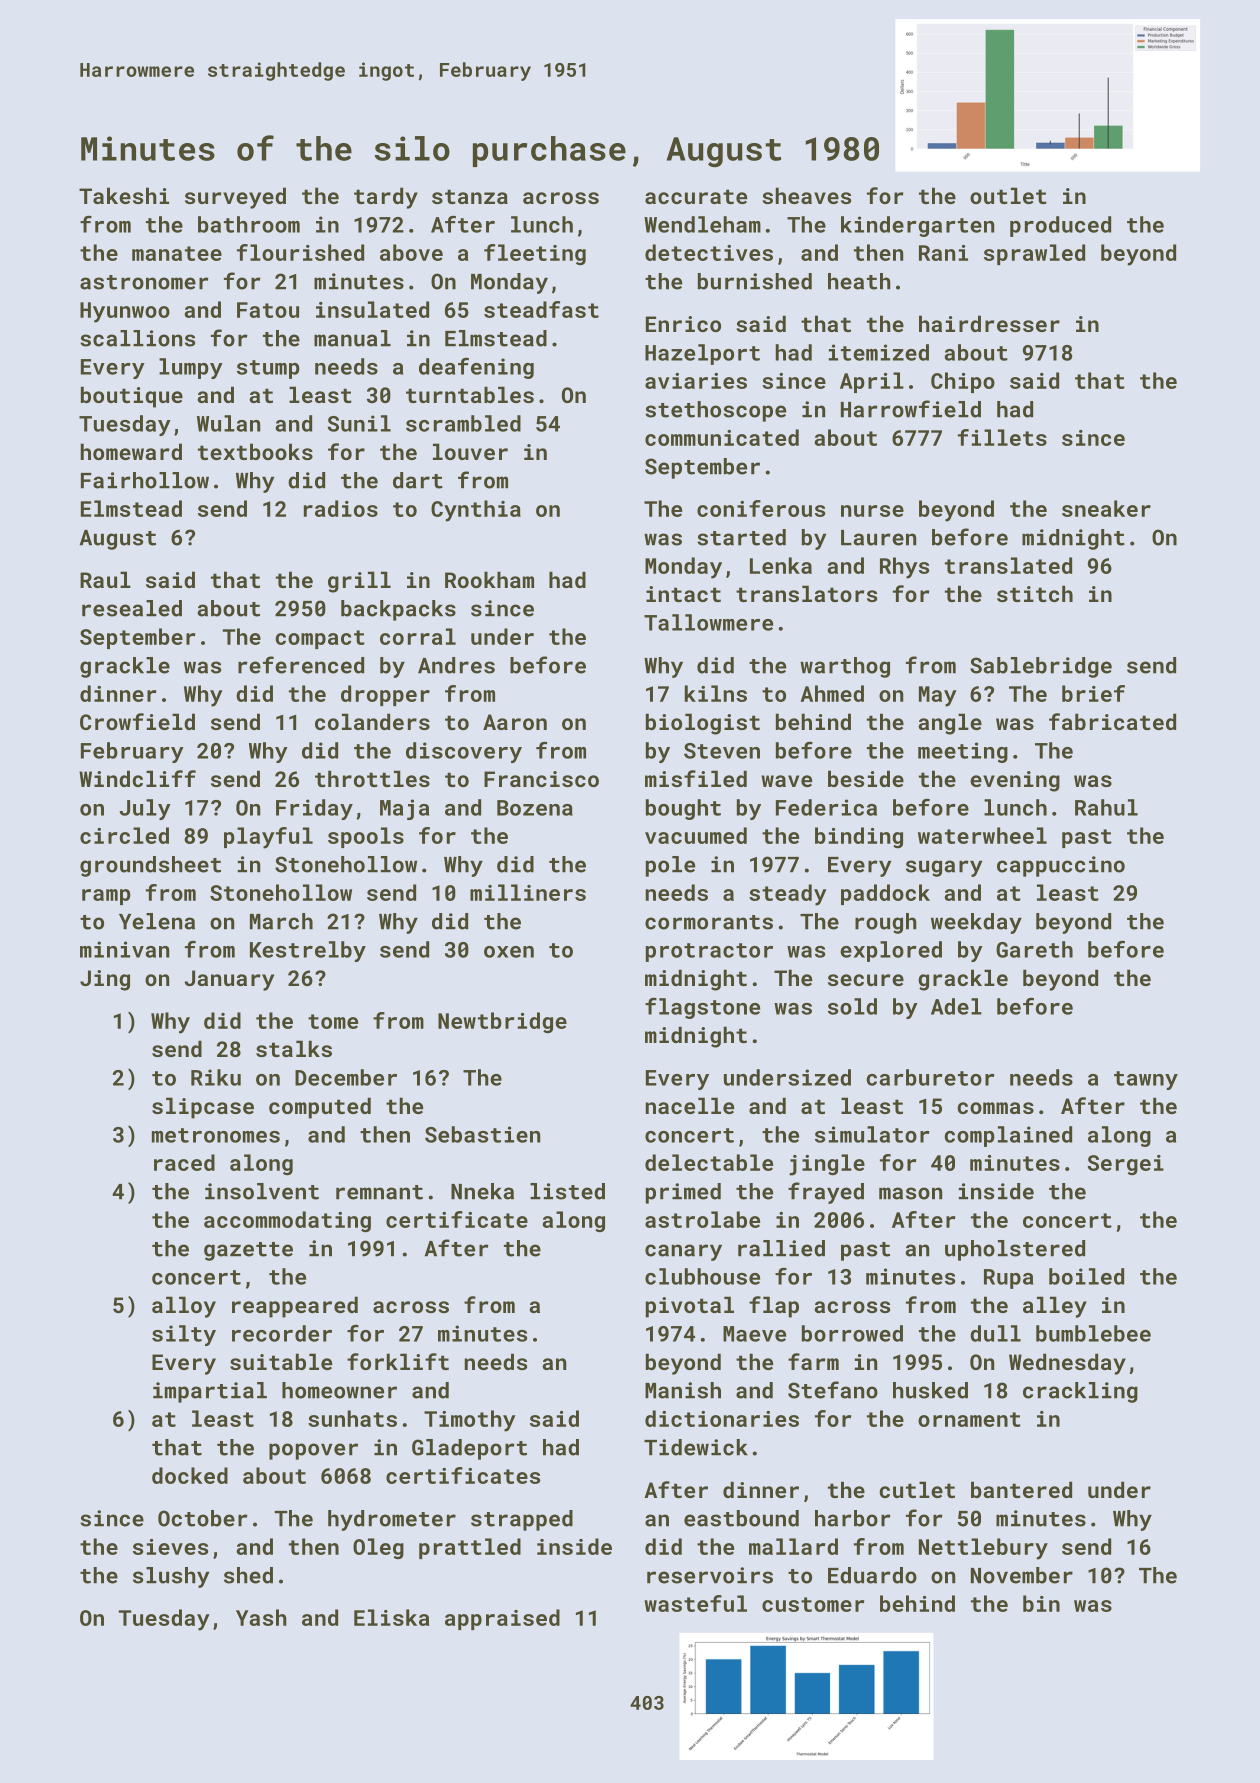  Describe the element at coordinates (190, 1475) in the page. I see `docked` at that location.
